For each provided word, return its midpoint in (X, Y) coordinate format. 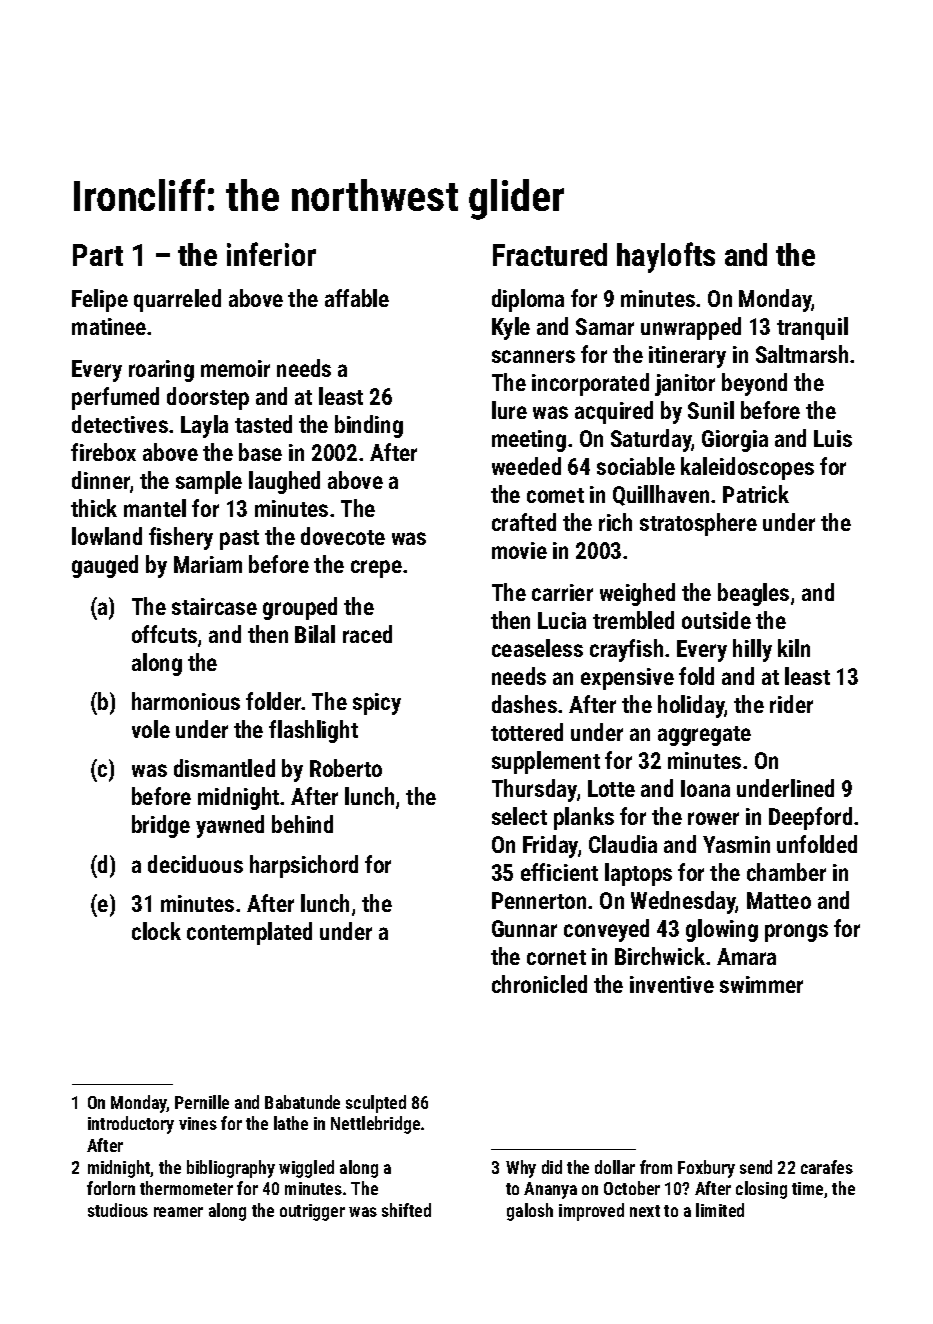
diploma (528, 300)
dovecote (343, 536)
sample (209, 482)
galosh (530, 1212)
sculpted (376, 1104)
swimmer (761, 984)
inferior (271, 254)
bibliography (231, 1169)
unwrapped (691, 328)
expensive (627, 679)
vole (151, 729)
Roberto (346, 768)
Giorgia (735, 441)
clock (156, 931)
